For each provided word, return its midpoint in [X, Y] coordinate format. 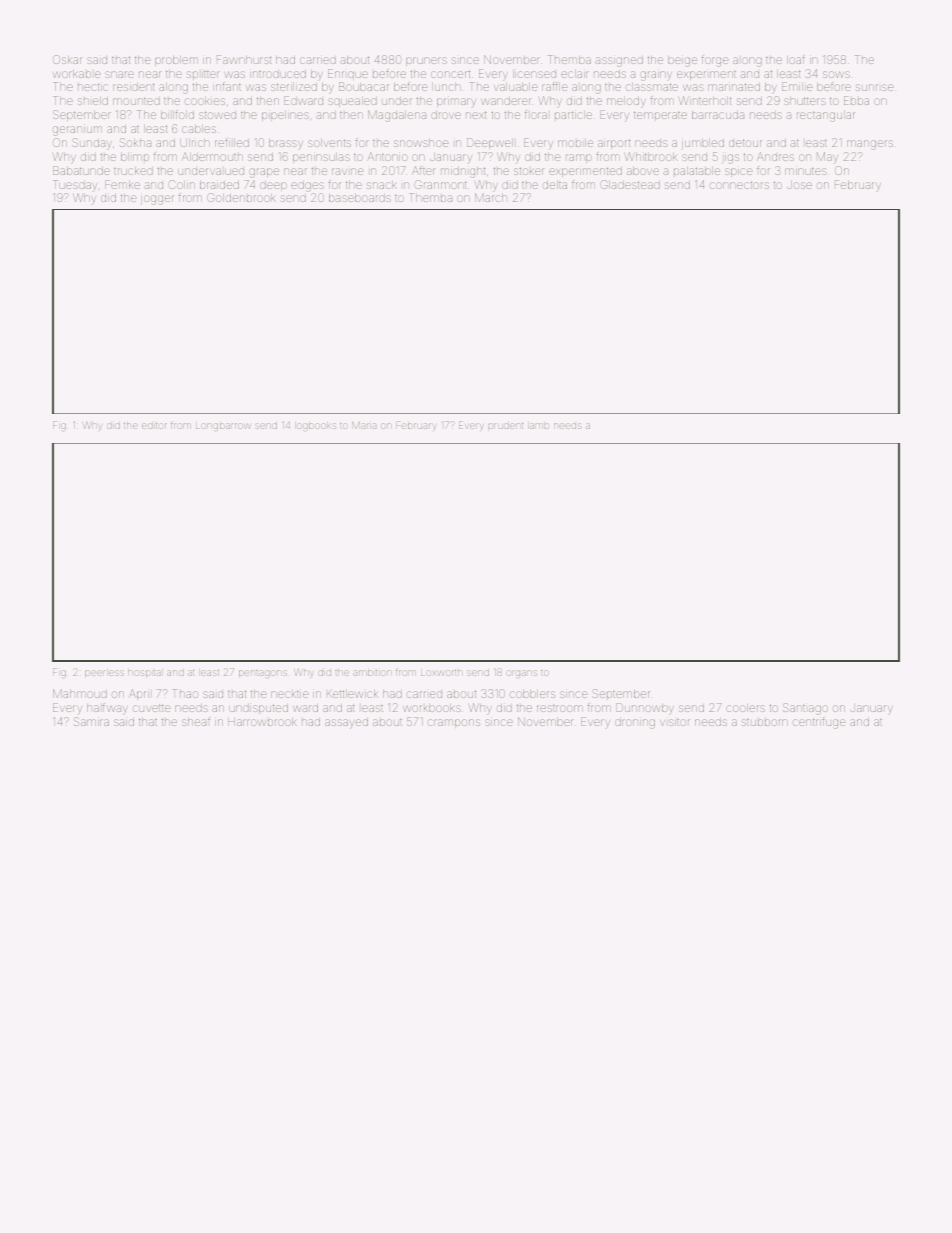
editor [154, 426]
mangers [870, 145]
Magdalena [397, 116]
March [491, 197]
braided [219, 185]
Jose [799, 185]
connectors [739, 185]
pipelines [285, 116]
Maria [364, 425]
